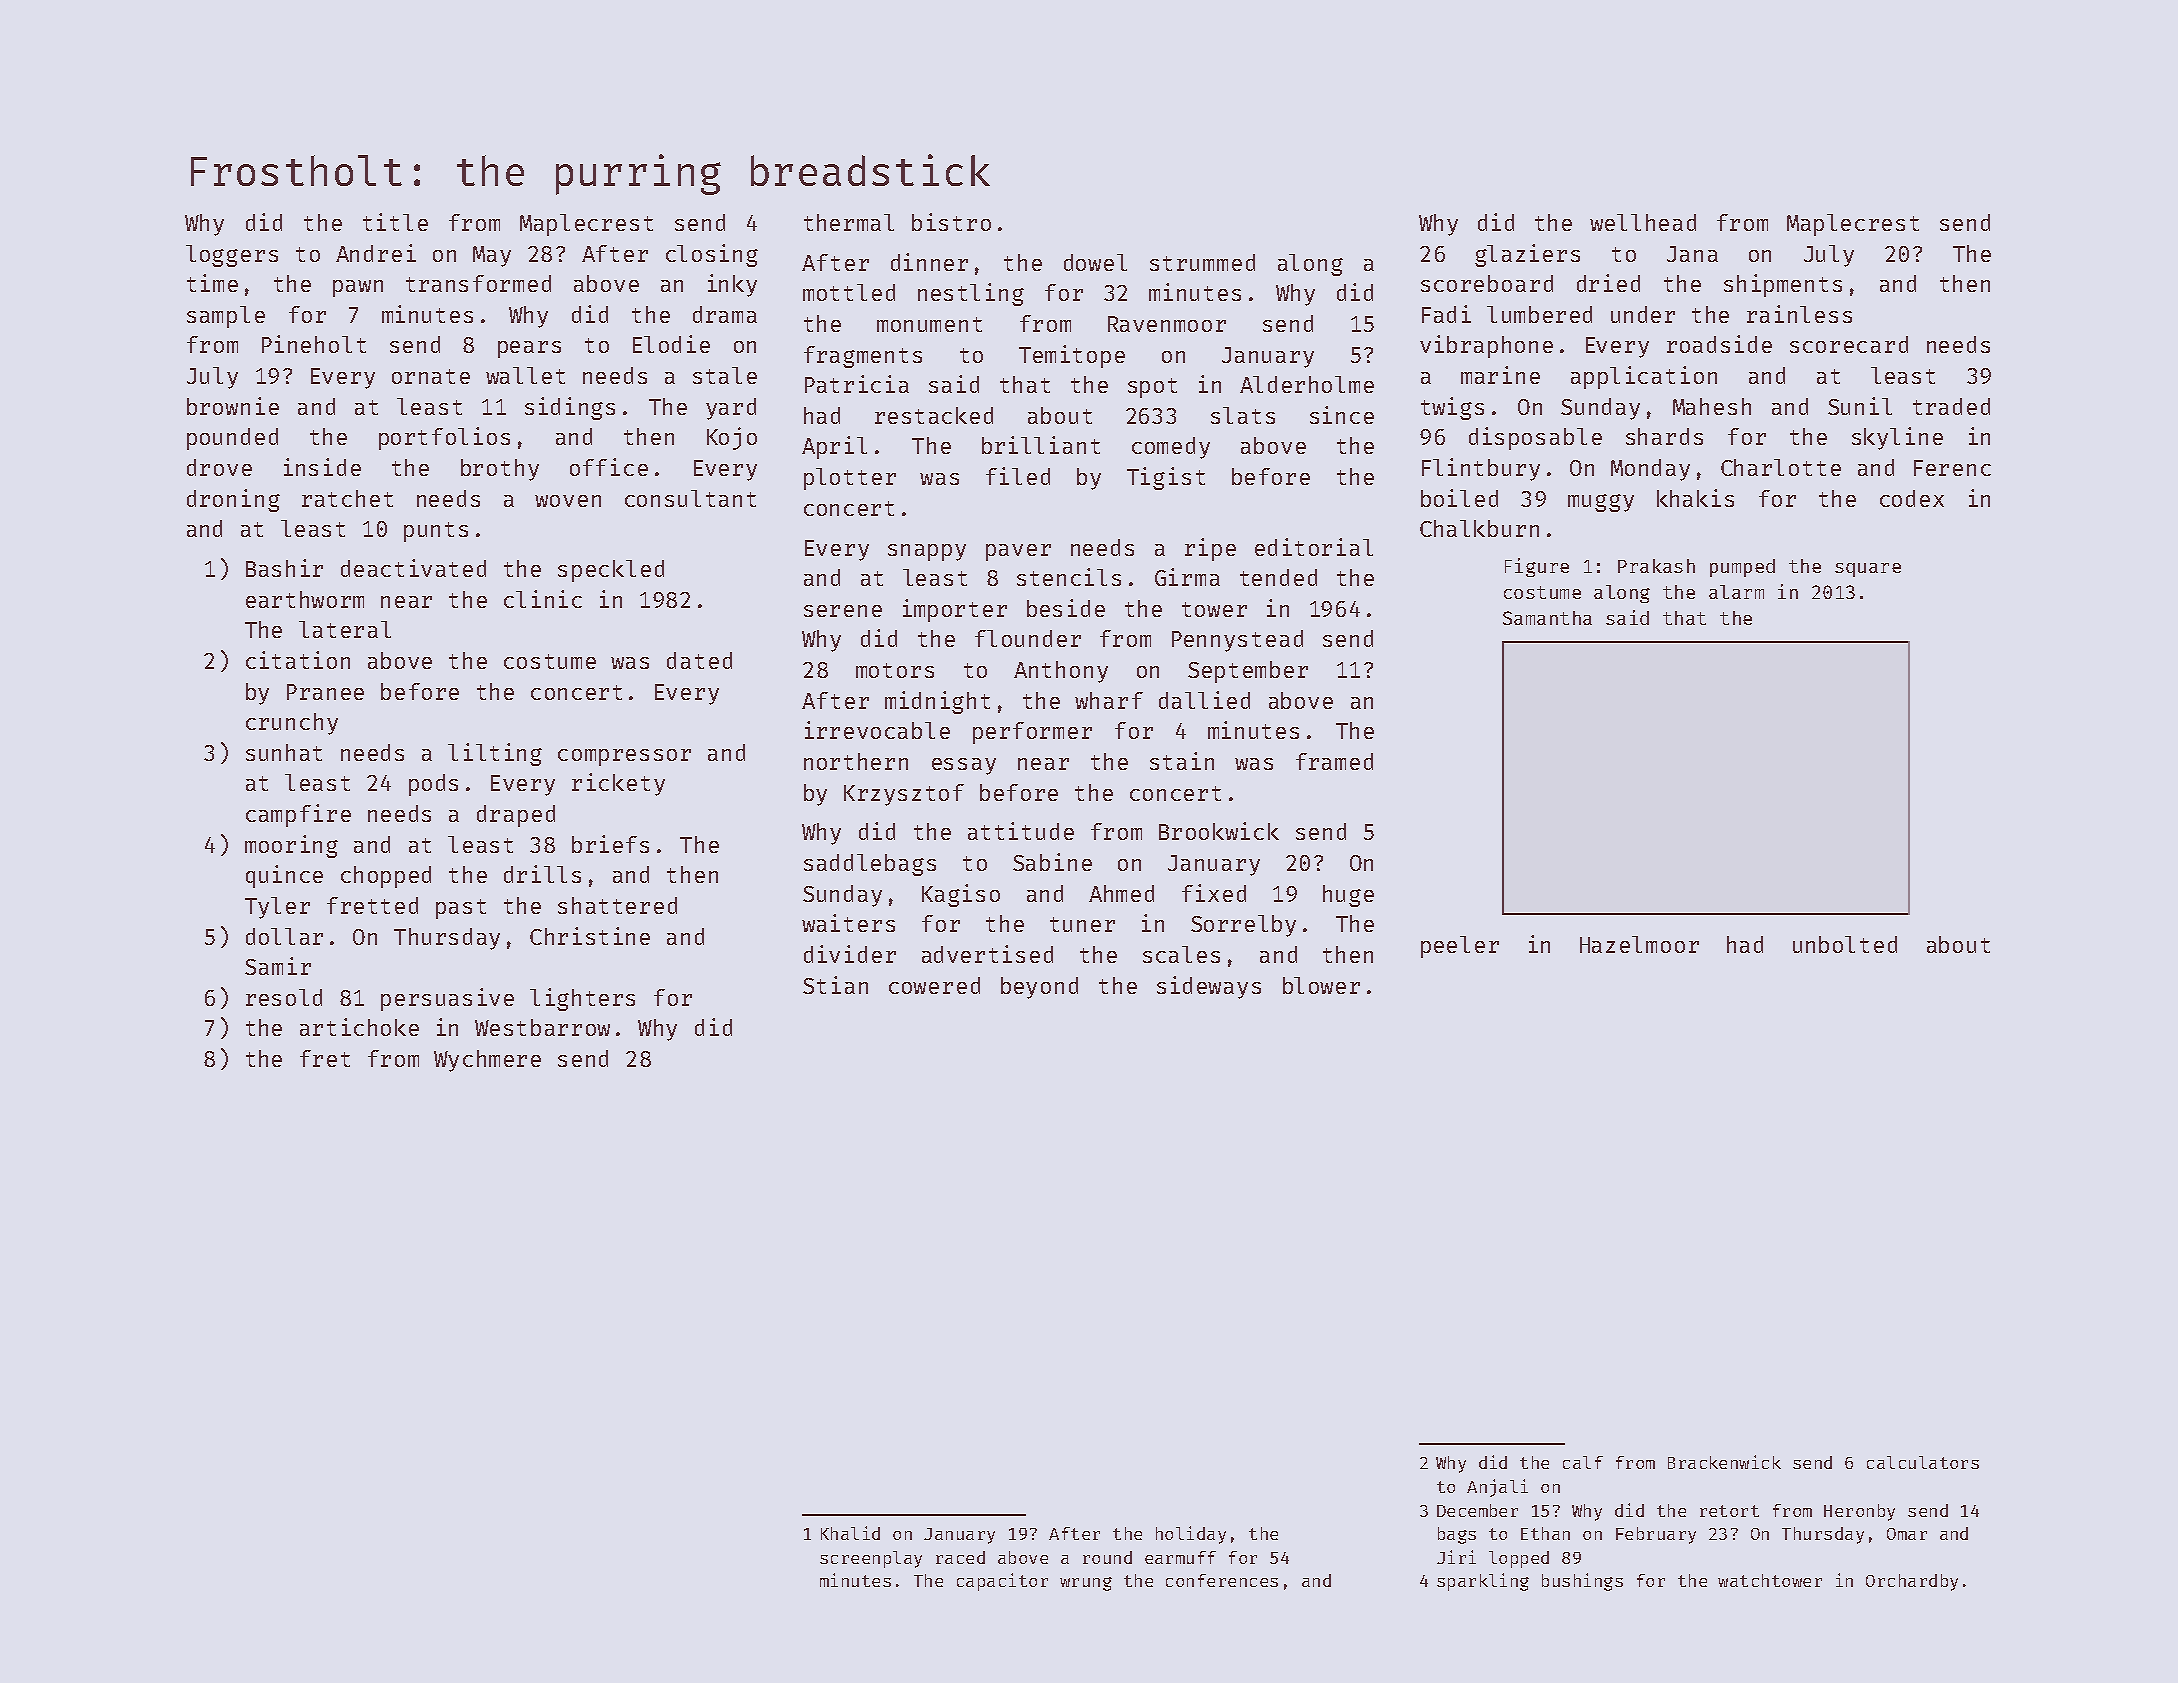  I want to click on Anjali, so click(1497, 1488).
